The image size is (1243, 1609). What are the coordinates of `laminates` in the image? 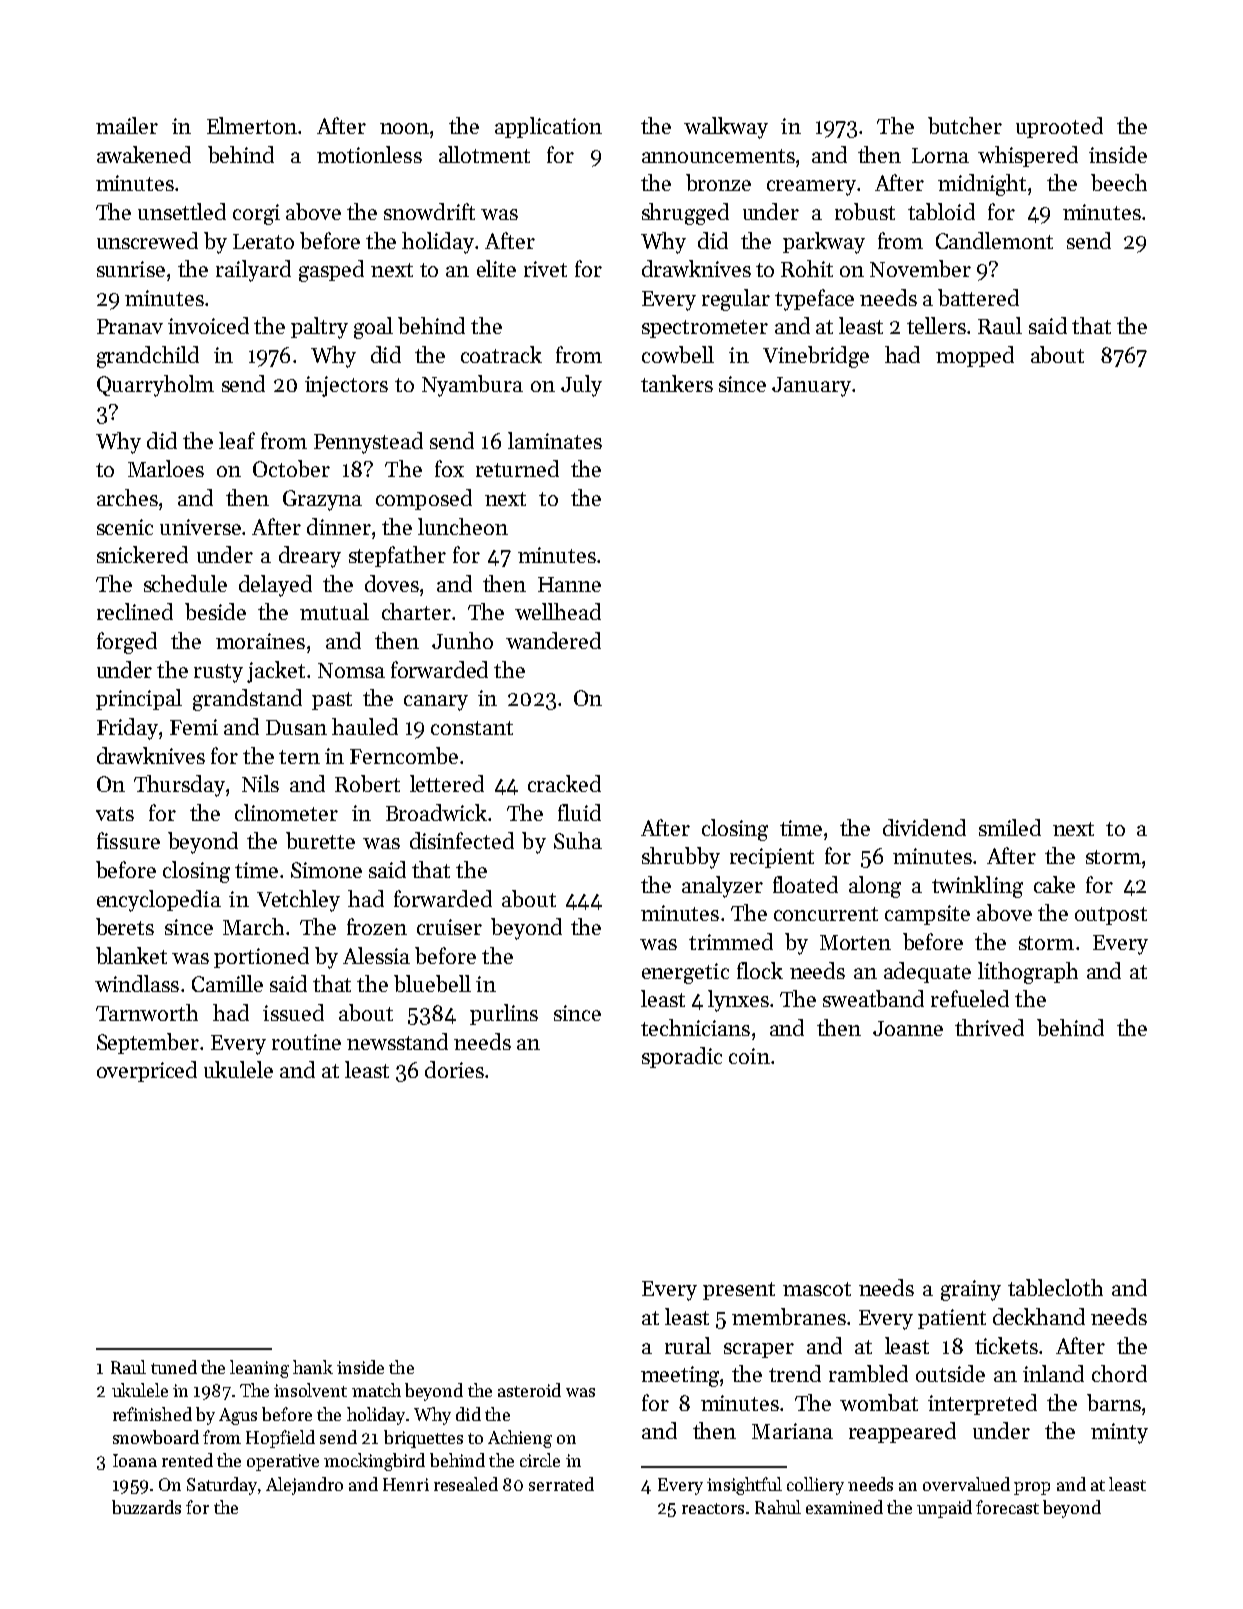 It's located at (555, 440).
